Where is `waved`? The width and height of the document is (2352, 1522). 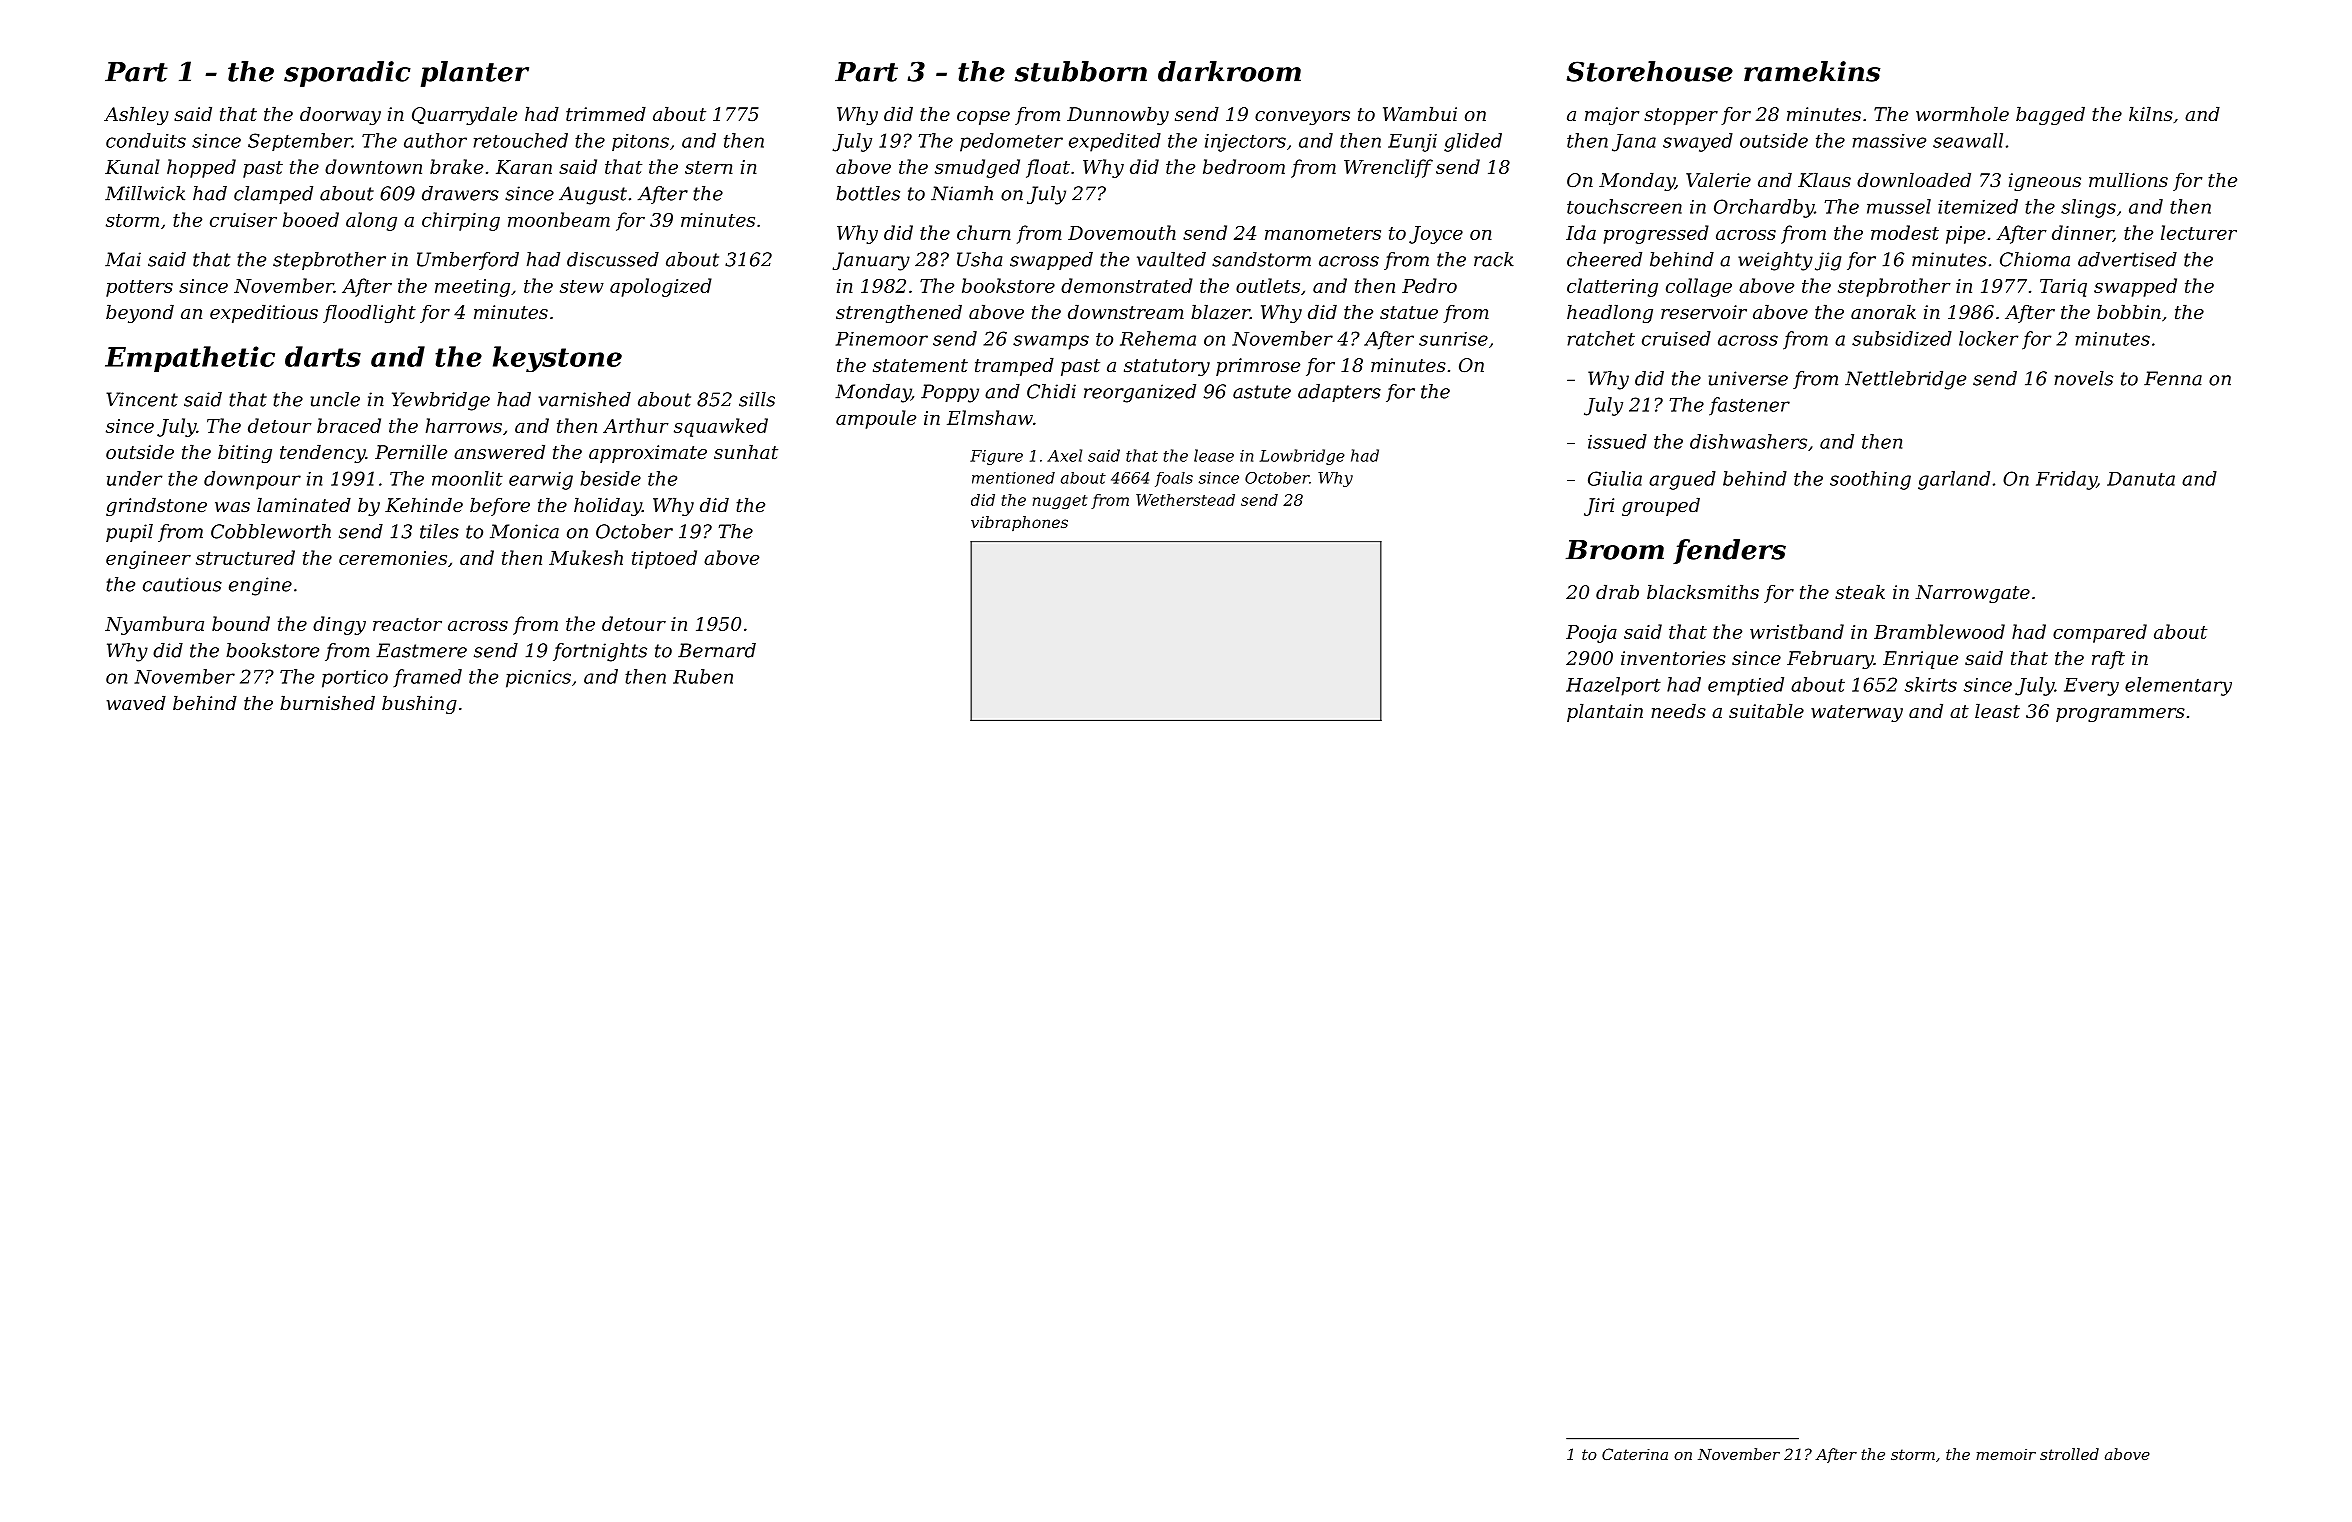
waved is located at coordinates (136, 703).
